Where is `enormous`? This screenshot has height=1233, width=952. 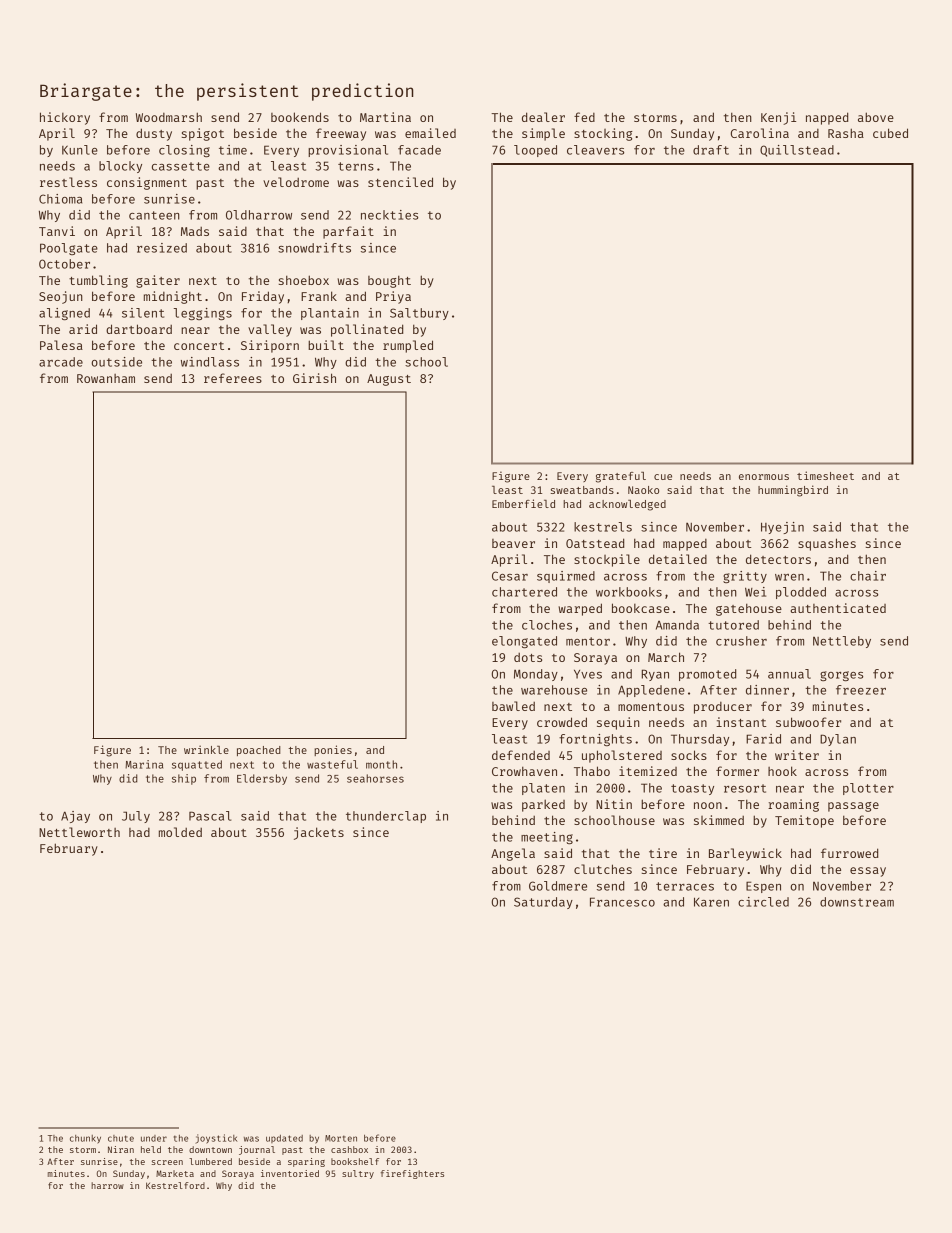 enormous is located at coordinates (764, 477).
